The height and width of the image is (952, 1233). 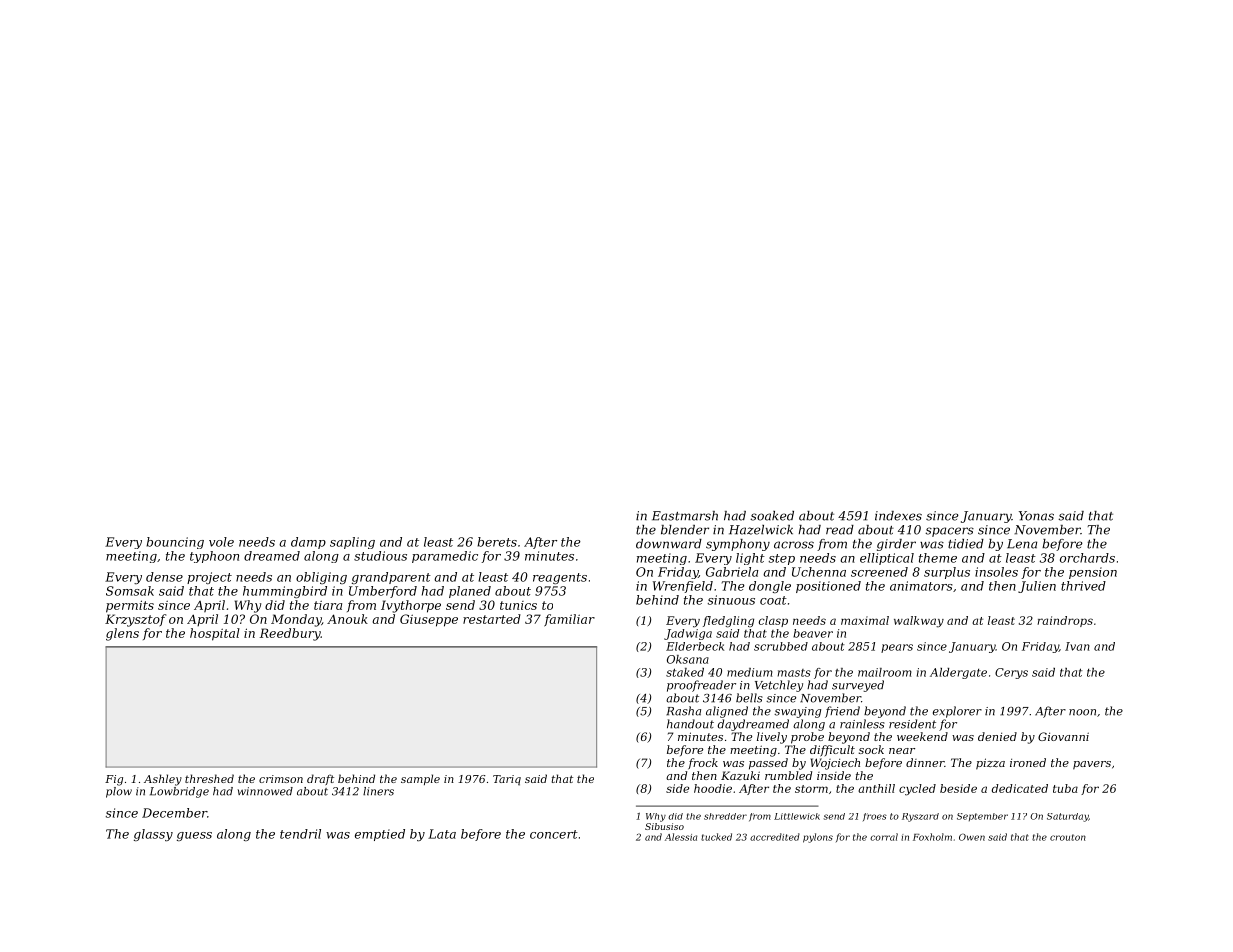 I want to click on handout, so click(x=690, y=724).
